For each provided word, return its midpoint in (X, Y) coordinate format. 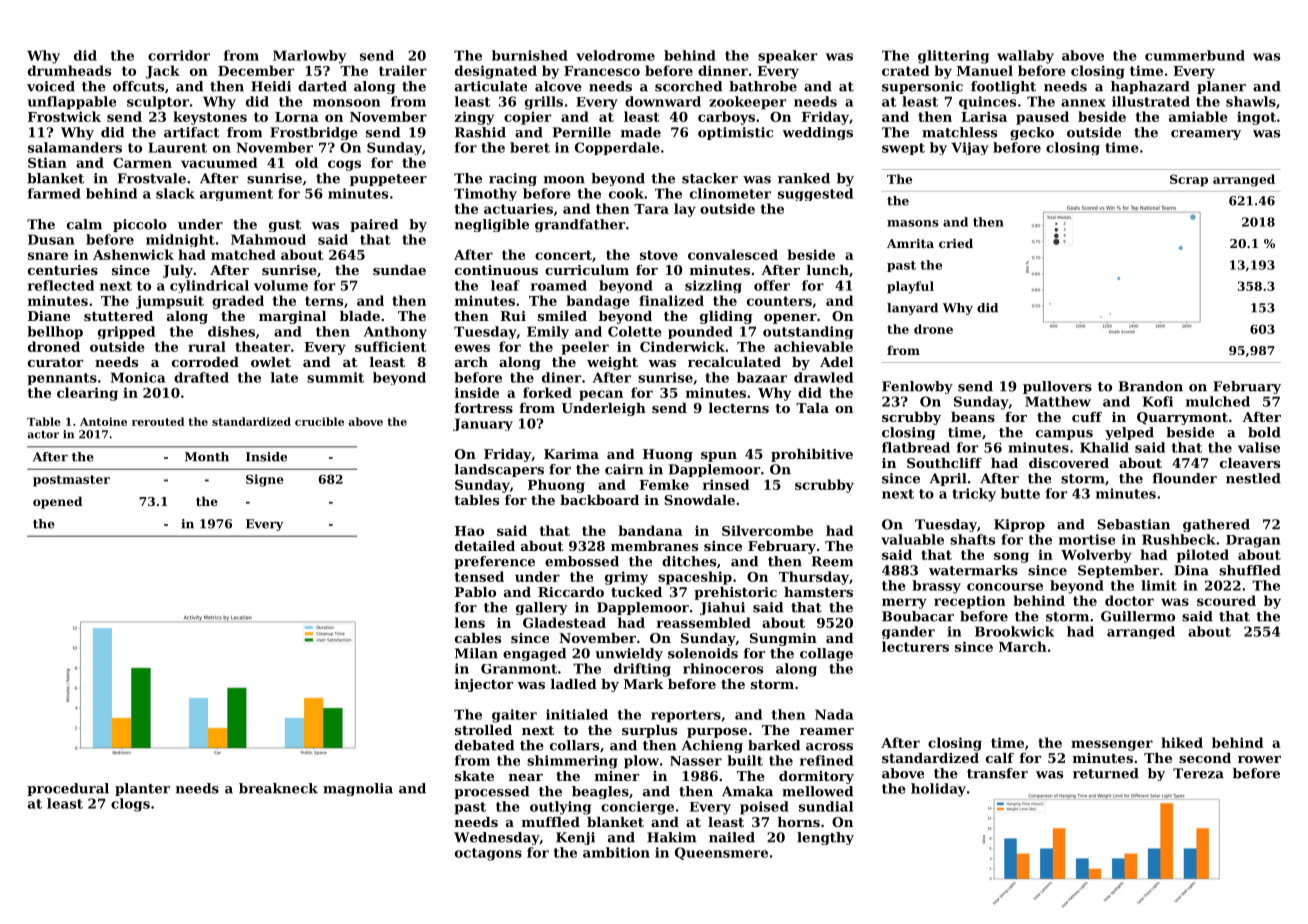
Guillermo (1138, 616)
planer (1221, 87)
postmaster (71, 481)
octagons (488, 854)
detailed (485, 546)
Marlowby (309, 57)
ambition (616, 852)
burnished (530, 55)
